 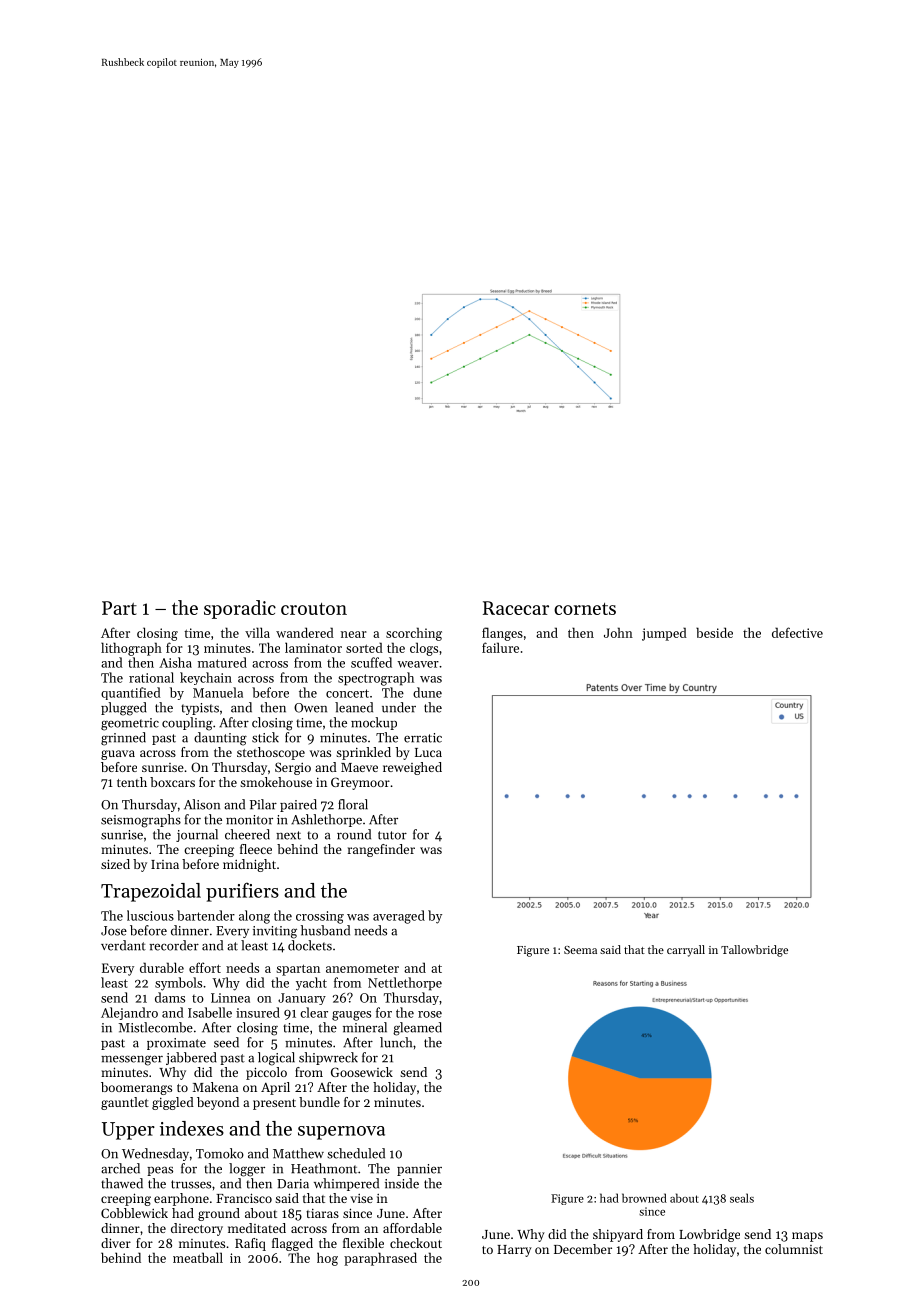 I want to click on tenth, so click(x=132, y=782).
